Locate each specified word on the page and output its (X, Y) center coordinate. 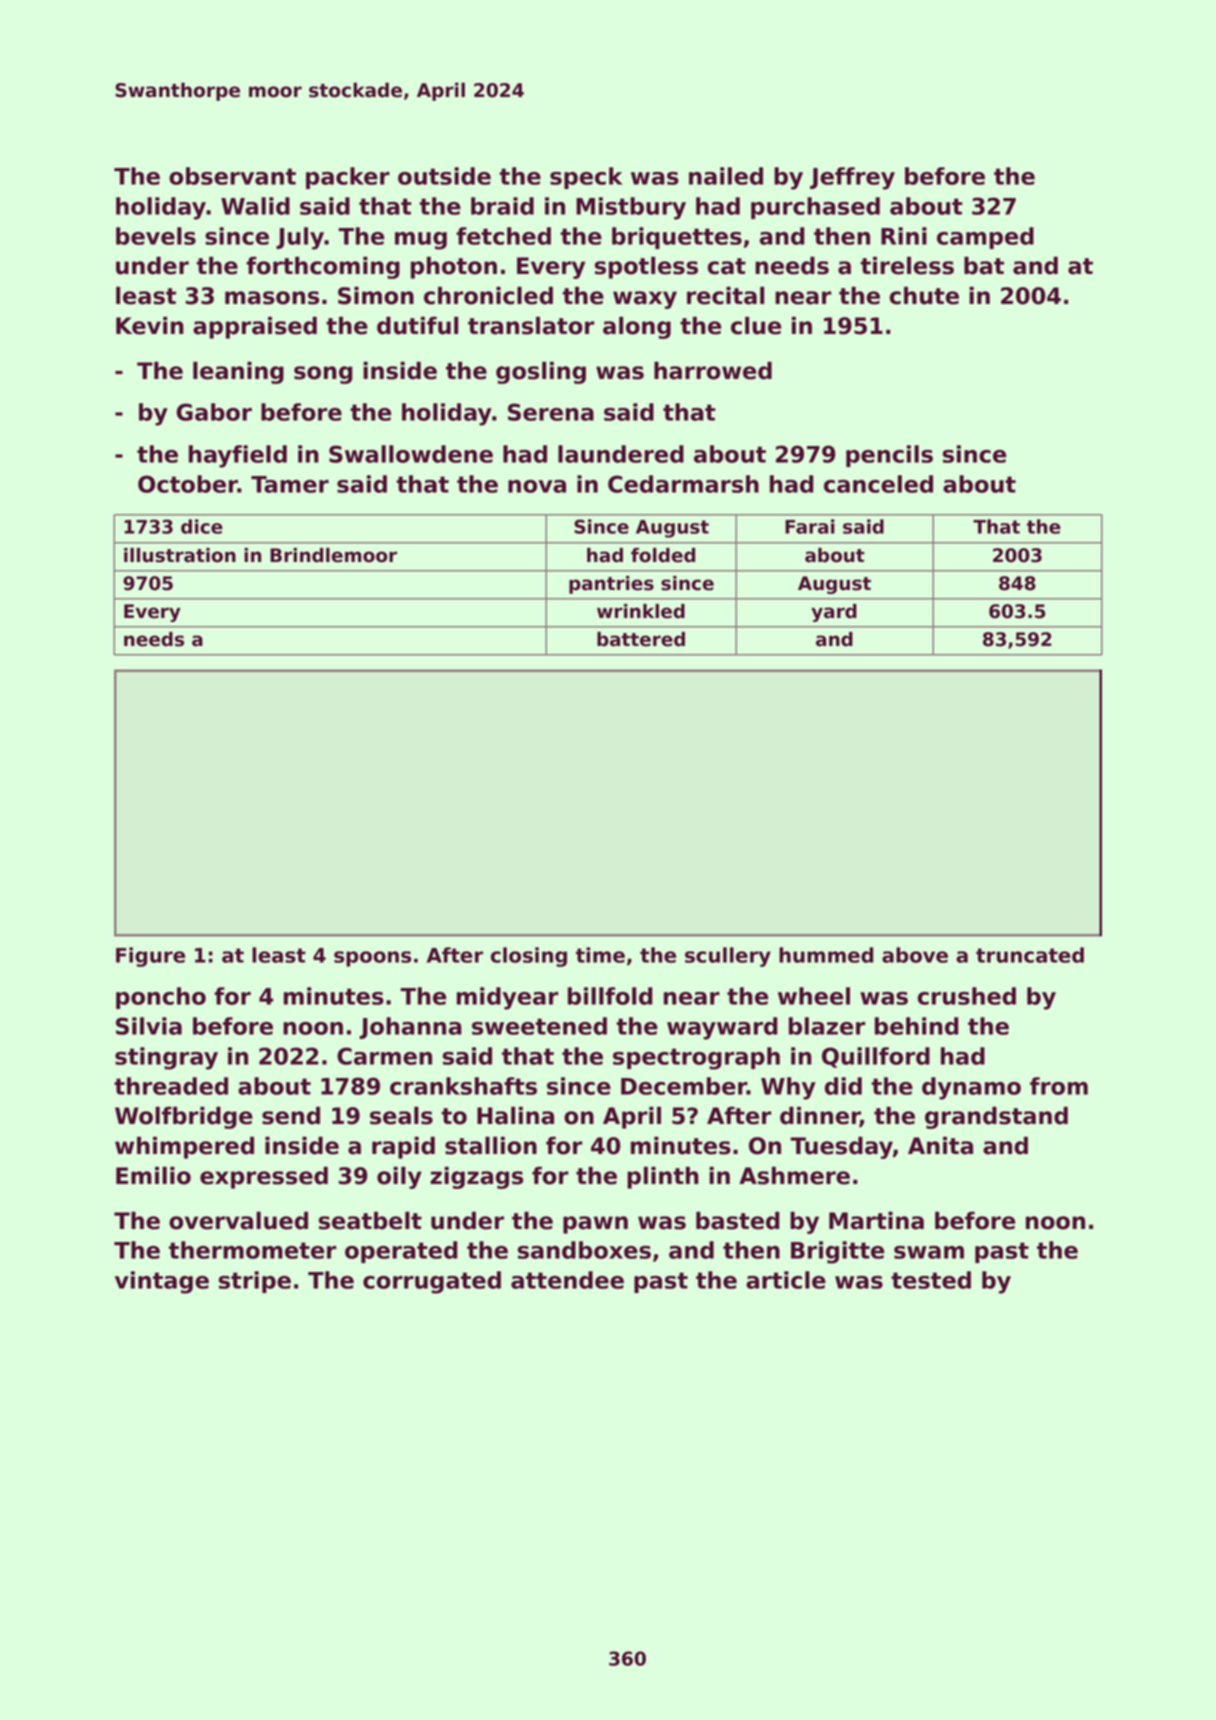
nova (537, 486)
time (600, 955)
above (915, 955)
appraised (255, 327)
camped (985, 238)
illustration (180, 555)
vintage (162, 1282)
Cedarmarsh (683, 484)
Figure (150, 957)
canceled (878, 484)
